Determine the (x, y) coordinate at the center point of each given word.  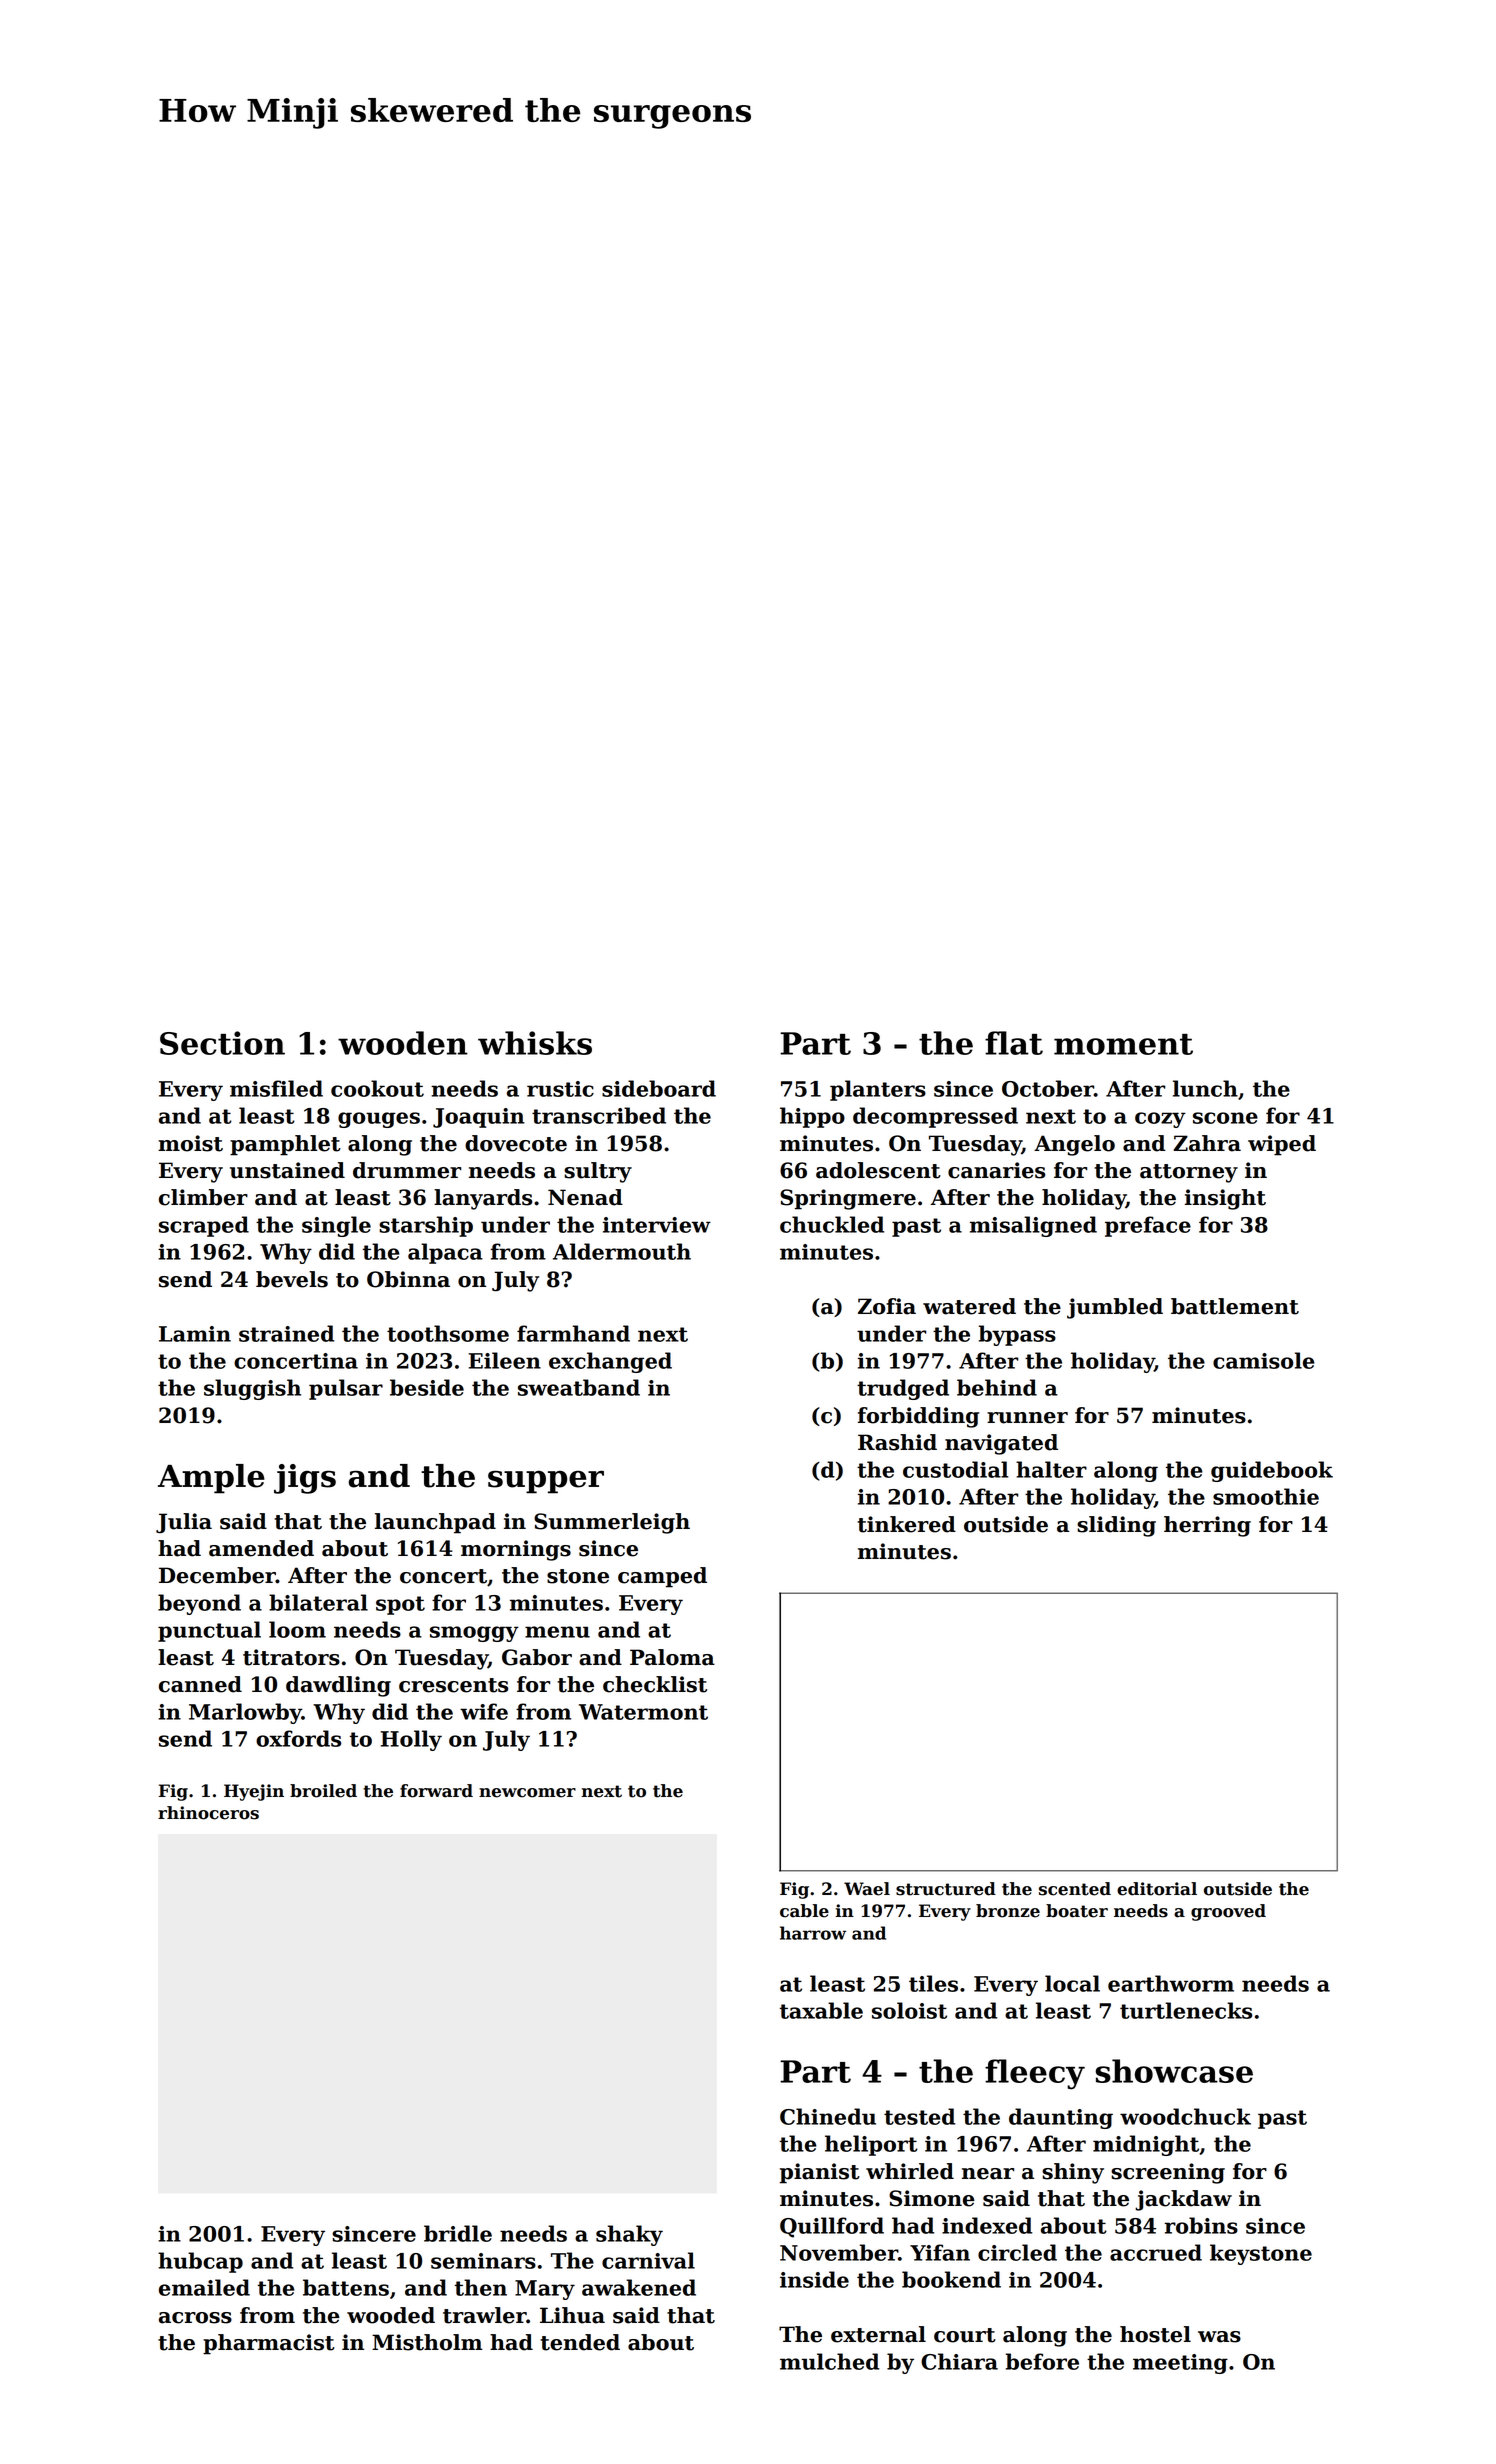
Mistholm (427, 2342)
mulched (829, 2361)
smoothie (1266, 1496)
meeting (1180, 2364)
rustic (560, 1089)
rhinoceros (208, 1813)
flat (1014, 1043)
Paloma (672, 1657)
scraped (204, 1226)
